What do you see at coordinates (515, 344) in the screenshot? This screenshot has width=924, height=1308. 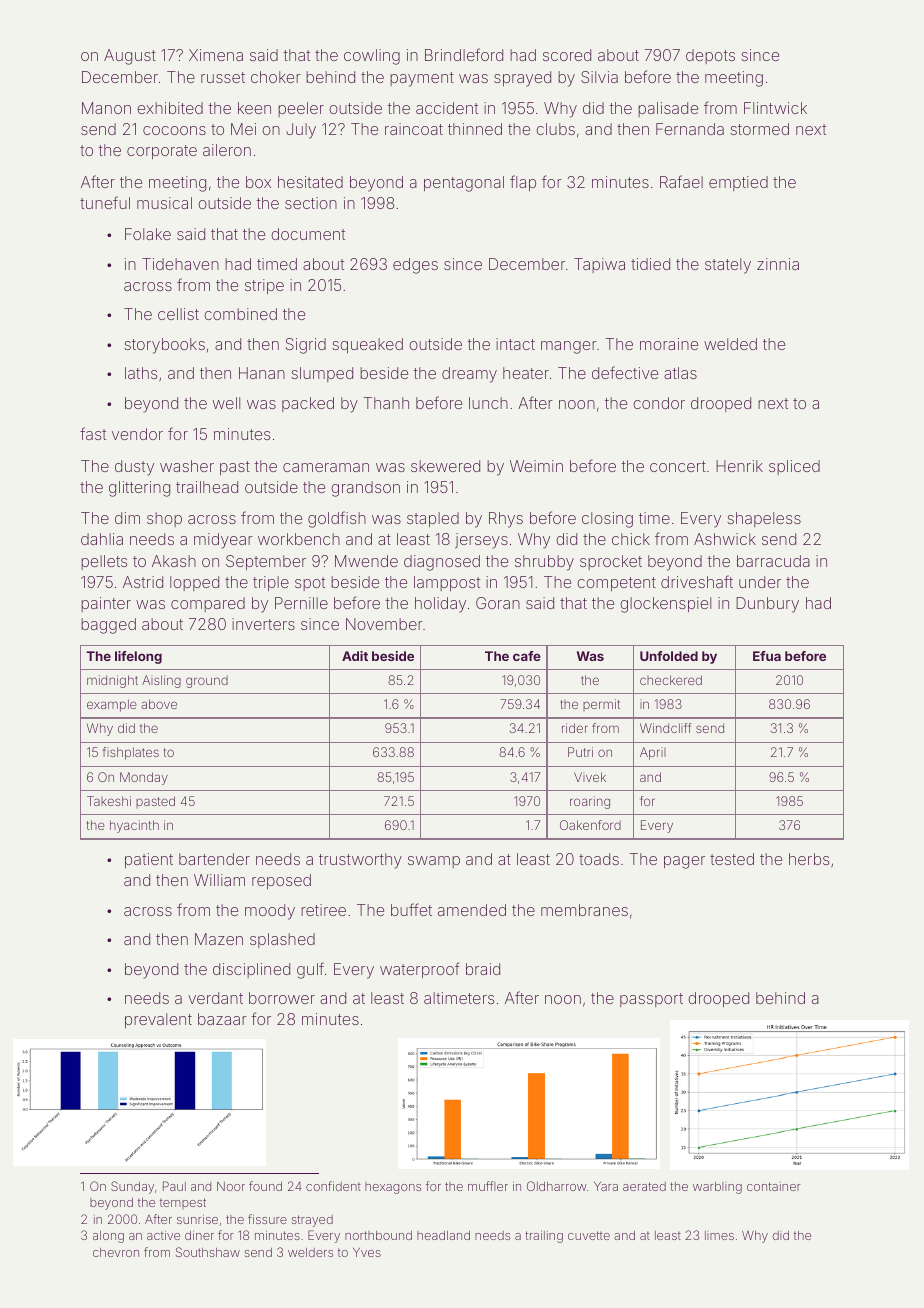 I see `intact` at bounding box center [515, 344].
